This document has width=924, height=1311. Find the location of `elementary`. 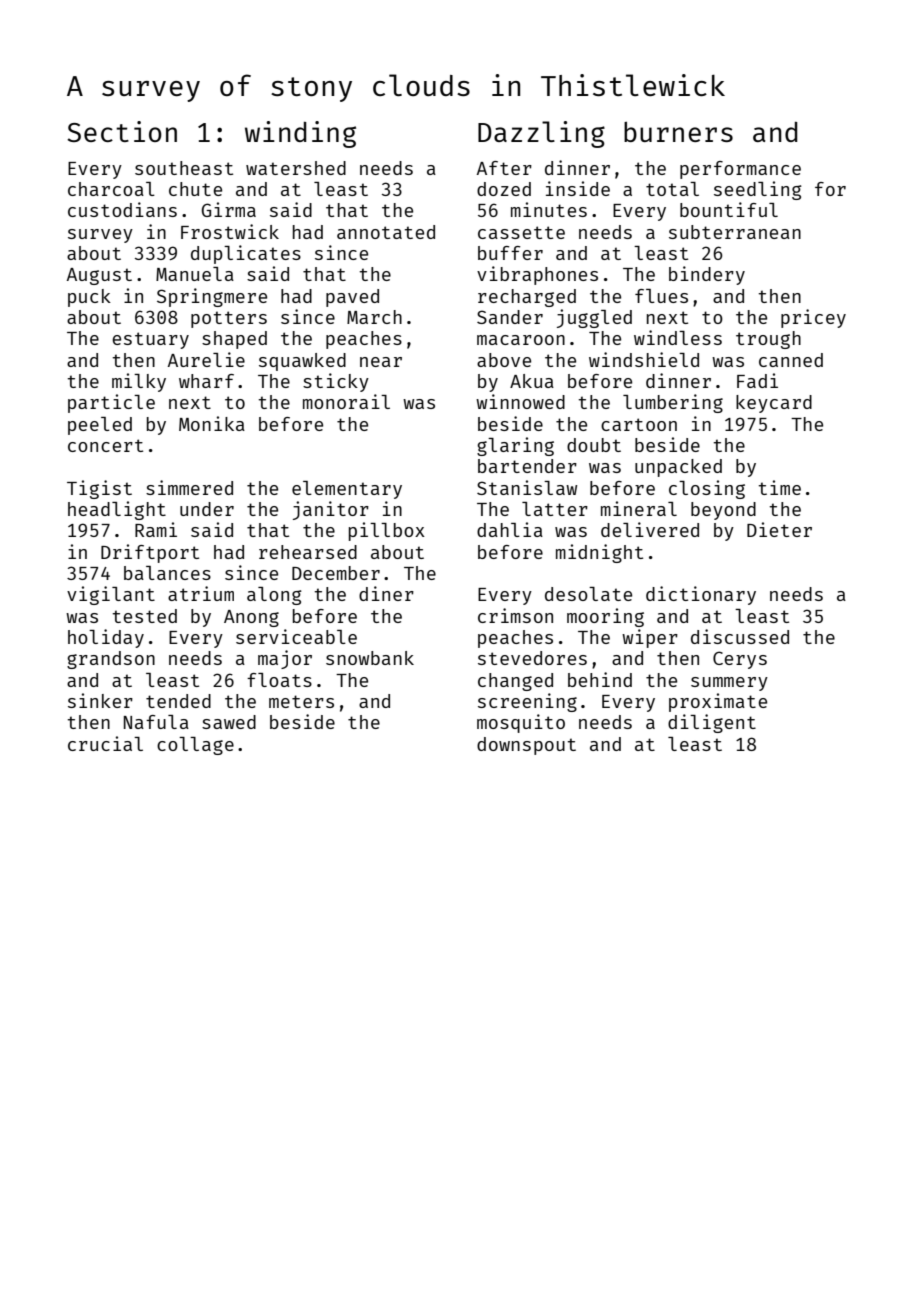

elementary is located at coordinates (347, 490).
